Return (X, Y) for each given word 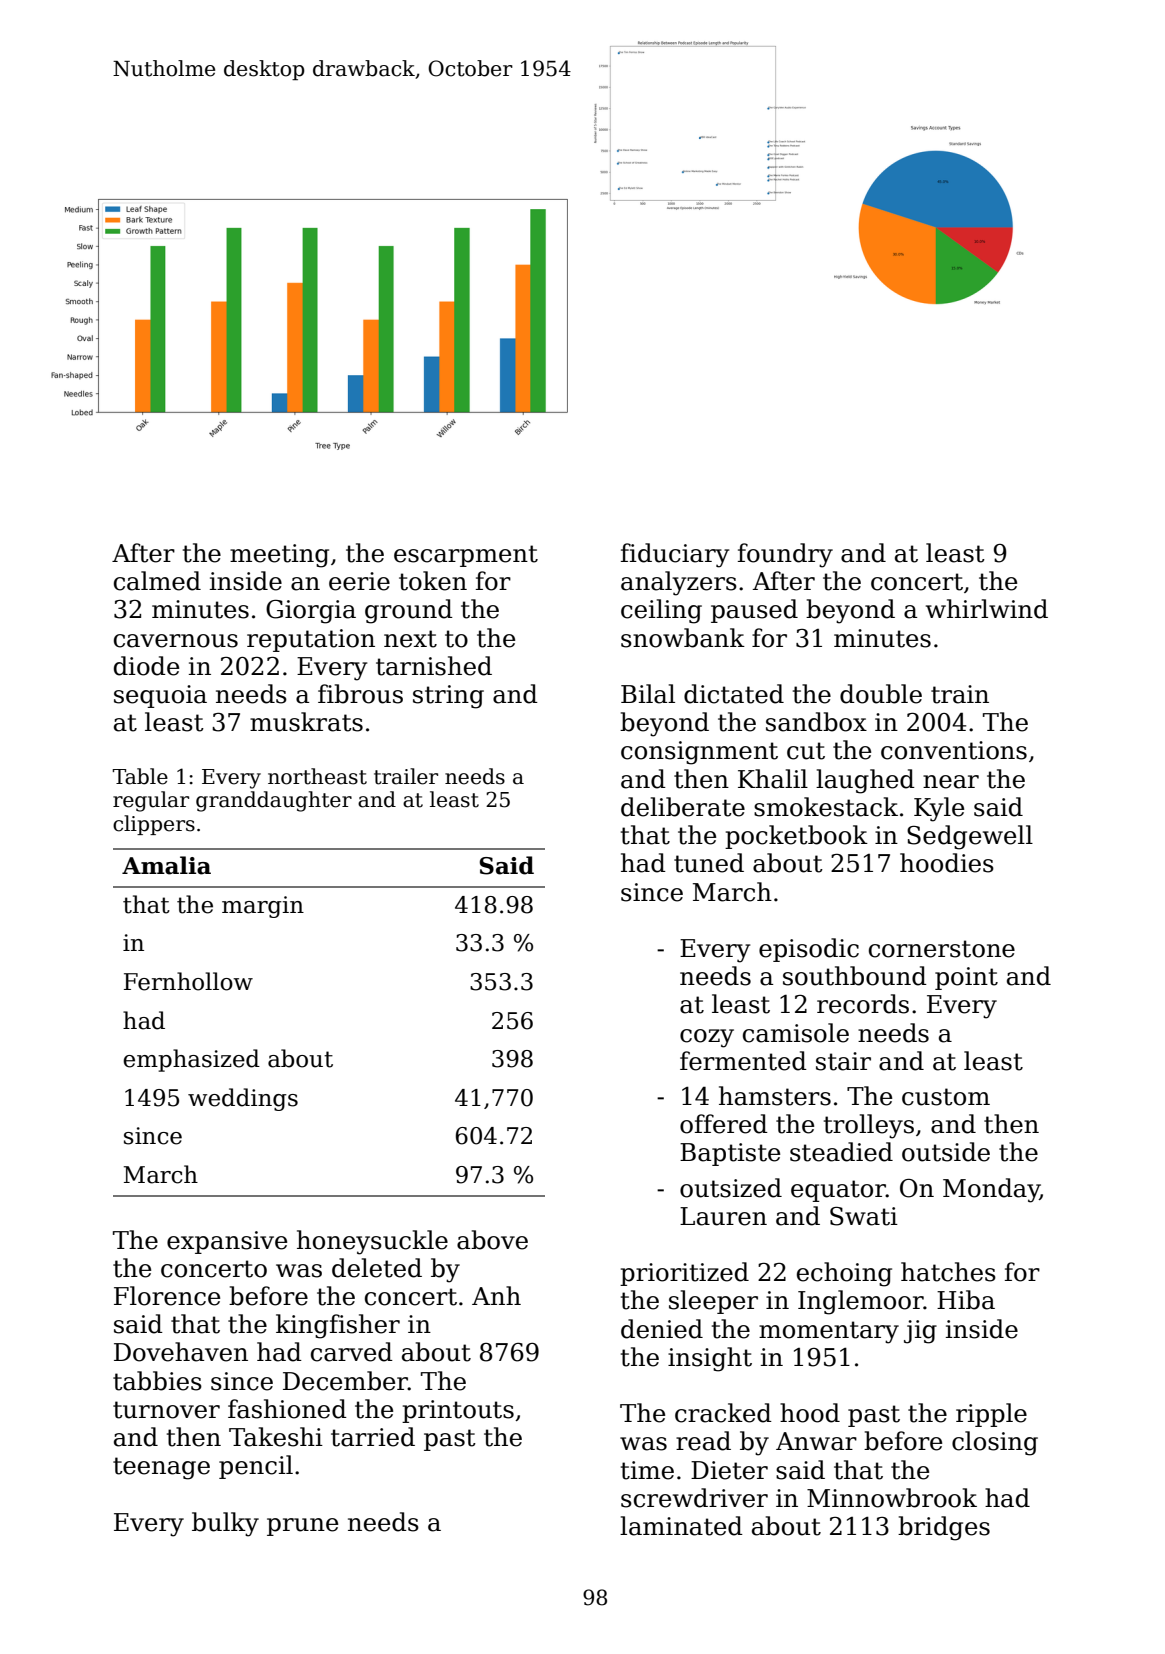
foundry (785, 555)
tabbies (157, 1381)
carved (352, 1352)
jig (920, 1332)
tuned (709, 863)
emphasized (191, 1060)
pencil (256, 1467)
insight (710, 1359)
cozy (707, 1038)
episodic (809, 950)
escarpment (466, 556)
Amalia (166, 865)
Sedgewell (970, 837)
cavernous (176, 641)
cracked (723, 1413)
